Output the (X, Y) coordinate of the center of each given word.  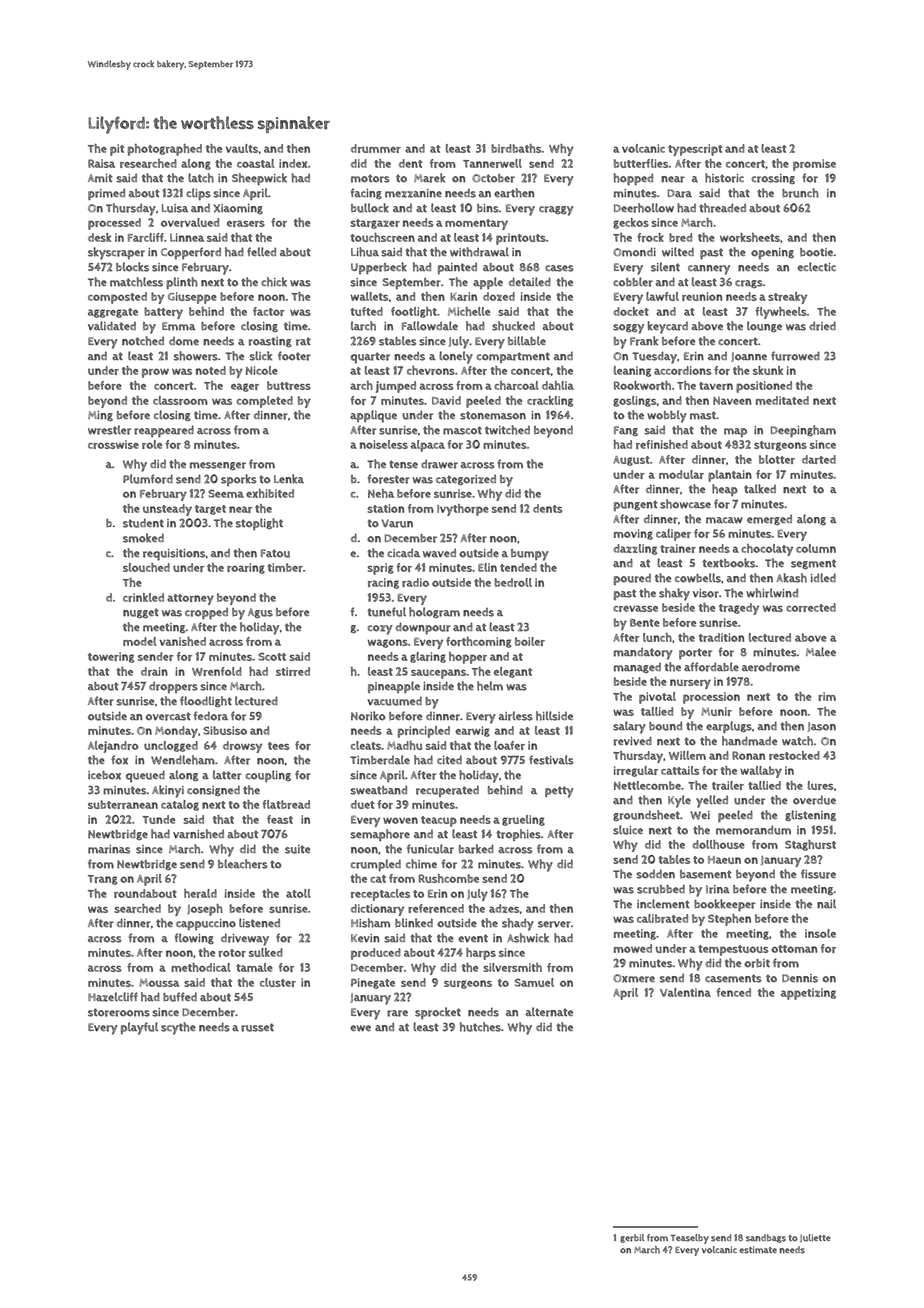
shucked (513, 326)
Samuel (534, 982)
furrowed (795, 356)
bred (680, 237)
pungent (636, 505)
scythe (178, 1028)
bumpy (529, 555)
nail (826, 903)
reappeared (164, 431)
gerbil (632, 1238)
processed (114, 224)
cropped (206, 613)
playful (139, 1028)
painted (457, 268)
